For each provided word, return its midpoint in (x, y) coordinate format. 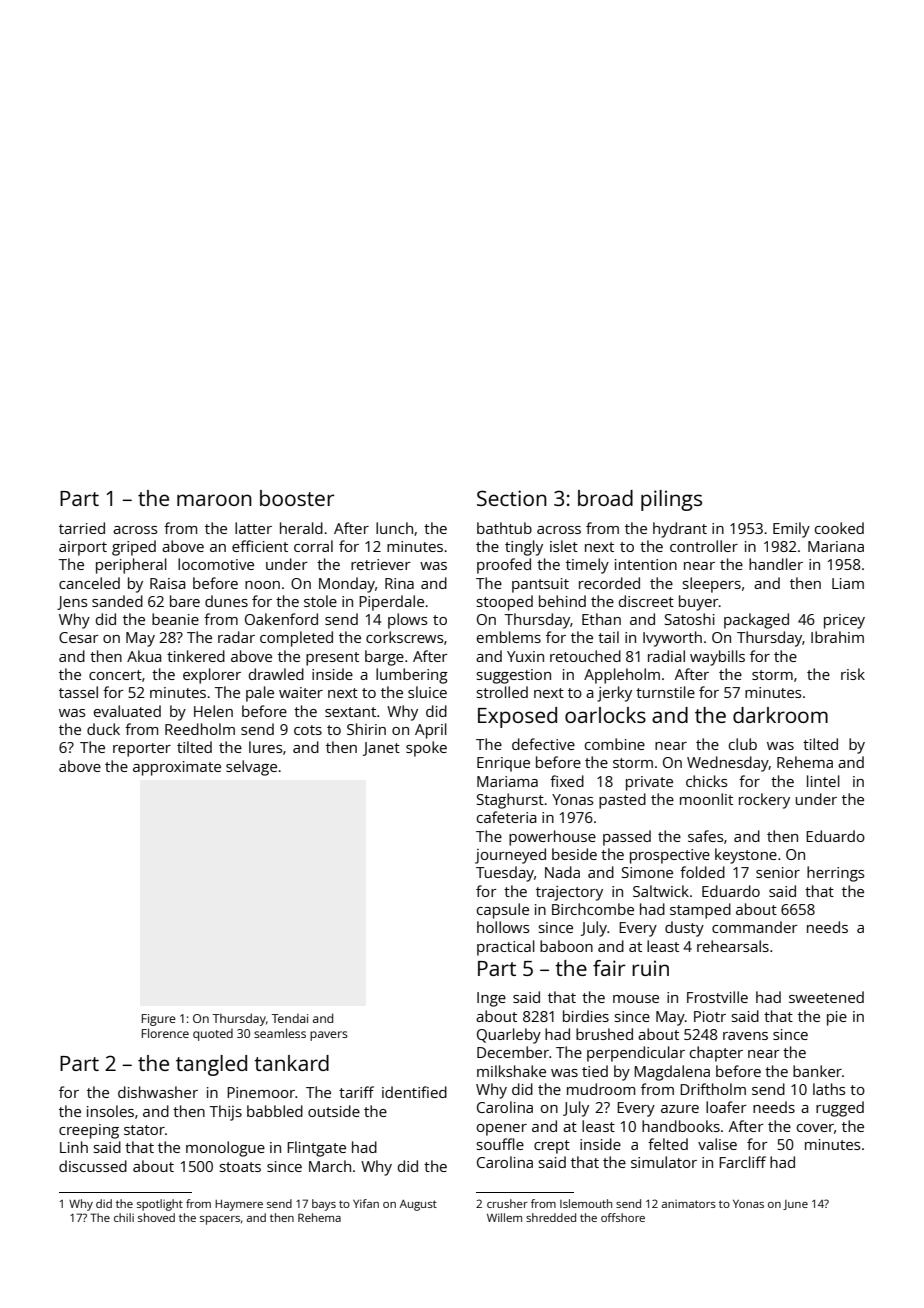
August (418, 1205)
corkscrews (404, 637)
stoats (240, 1167)
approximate (177, 768)
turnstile (665, 692)
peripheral (131, 566)
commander (755, 927)
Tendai (289, 1018)
